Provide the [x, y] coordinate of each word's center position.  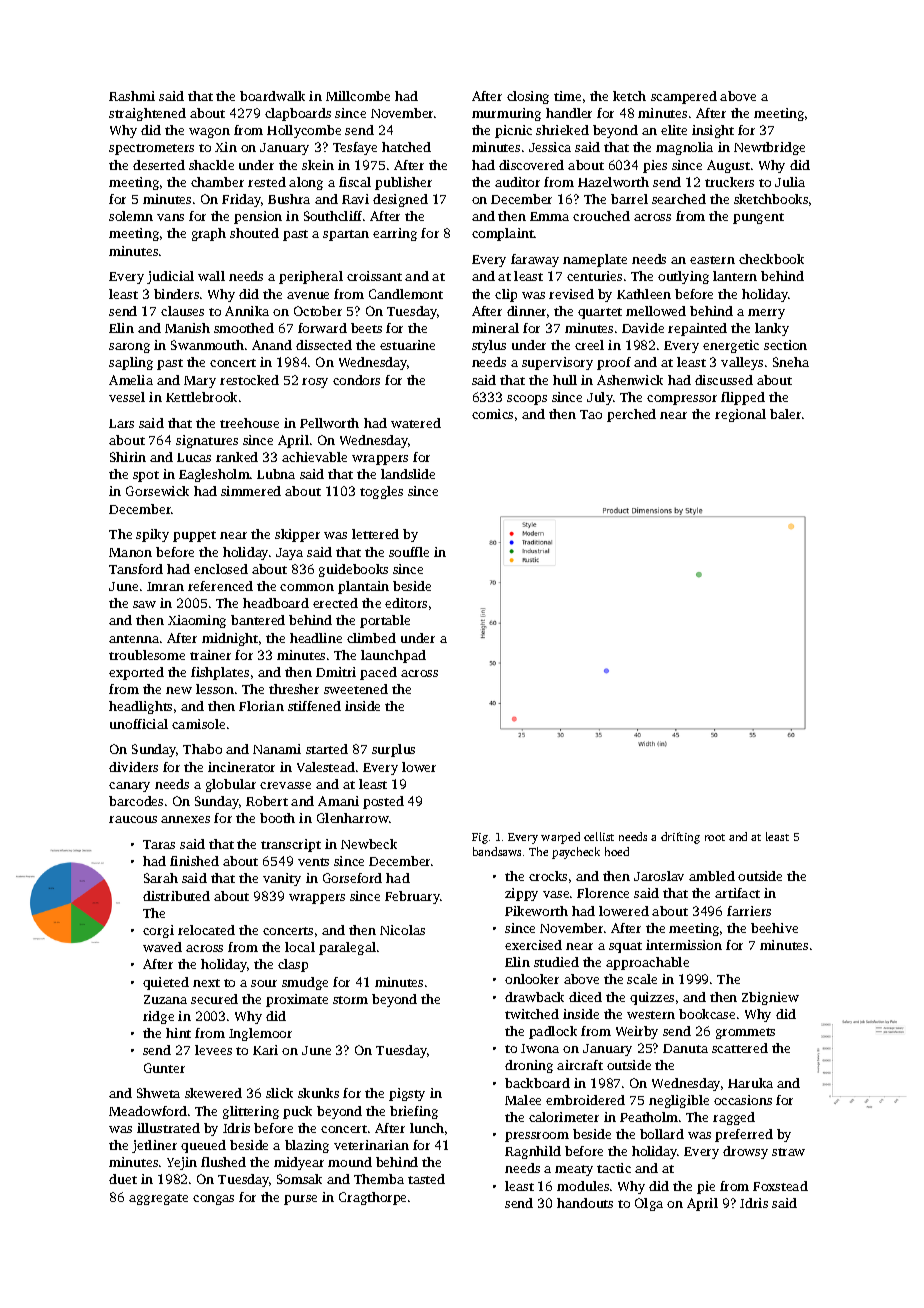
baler [785, 414]
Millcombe [358, 96]
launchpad [393, 656]
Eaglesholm [214, 475]
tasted [426, 1179]
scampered [684, 97]
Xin [226, 147]
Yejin [182, 1163]
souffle [409, 552]
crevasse [285, 785]
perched [631, 415]
